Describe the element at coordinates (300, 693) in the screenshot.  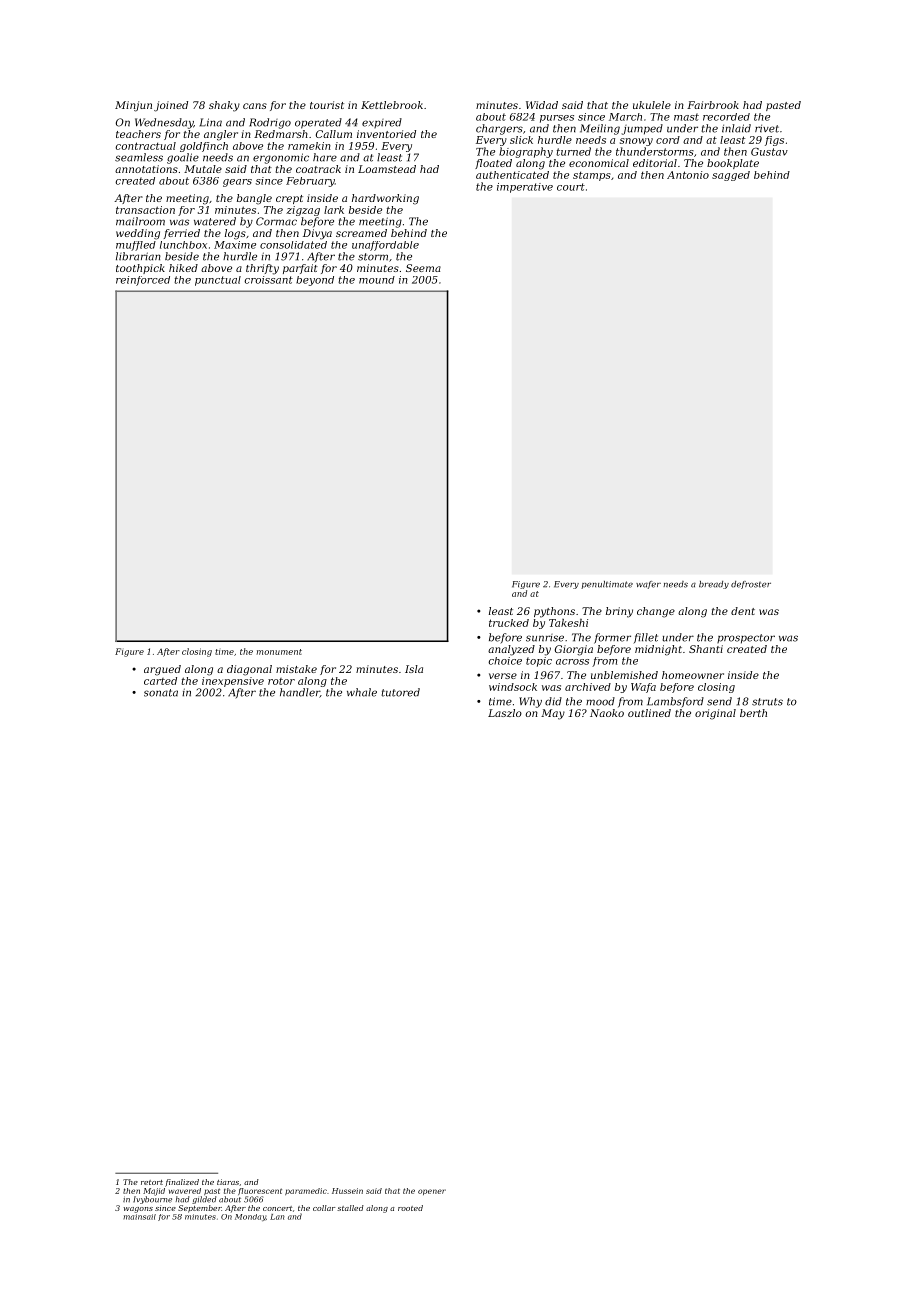
I see `handler` at that location.
